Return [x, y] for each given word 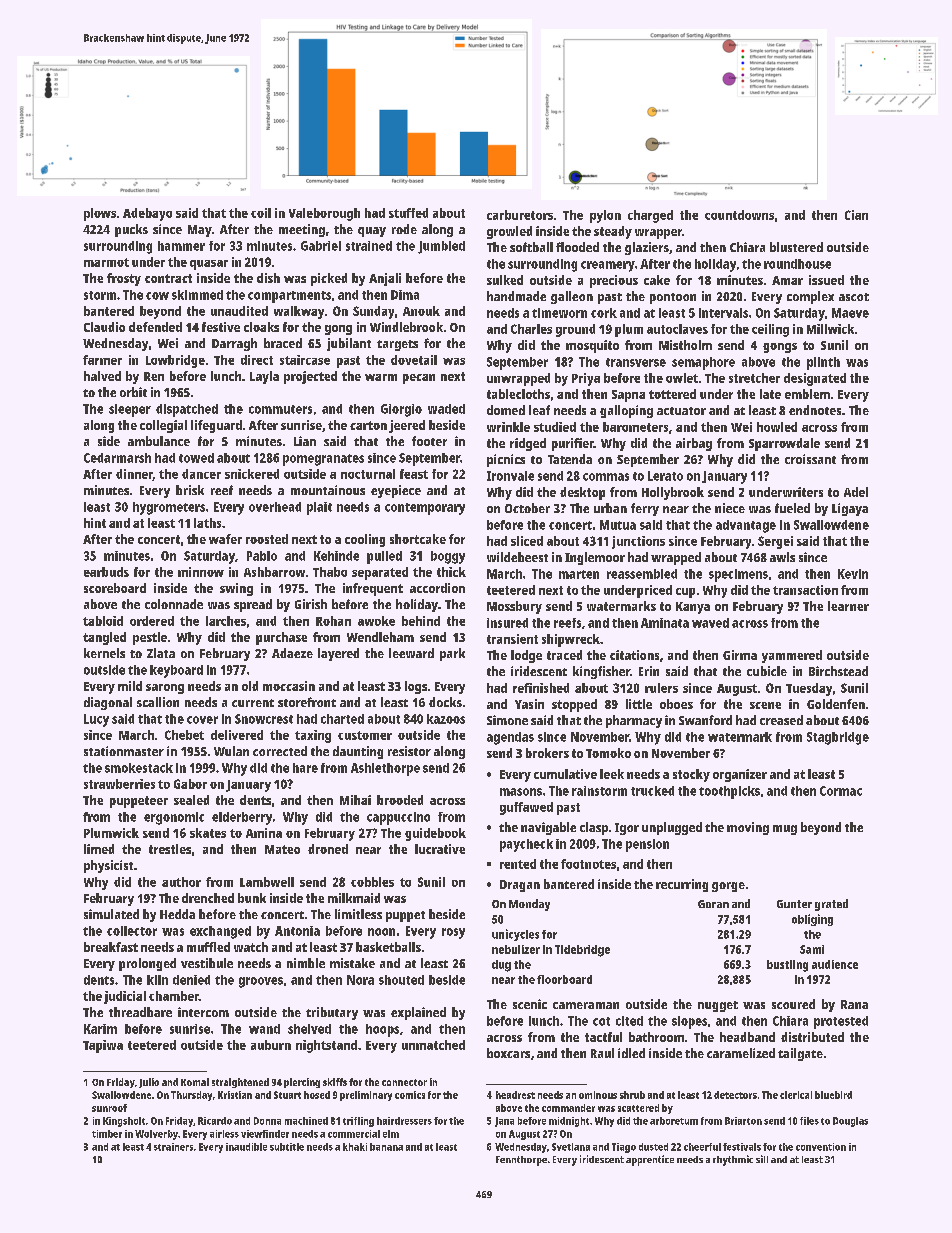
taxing [313, 736]
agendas [510, 738]
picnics [506, 460]
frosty [124, 279]
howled [777, 427]
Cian [856, 215]
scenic [530, 1004]
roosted [267, 539]
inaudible [246, 1147]
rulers [661, 688]
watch [251, 947]
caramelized [741, 1053]
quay [372, 232]
